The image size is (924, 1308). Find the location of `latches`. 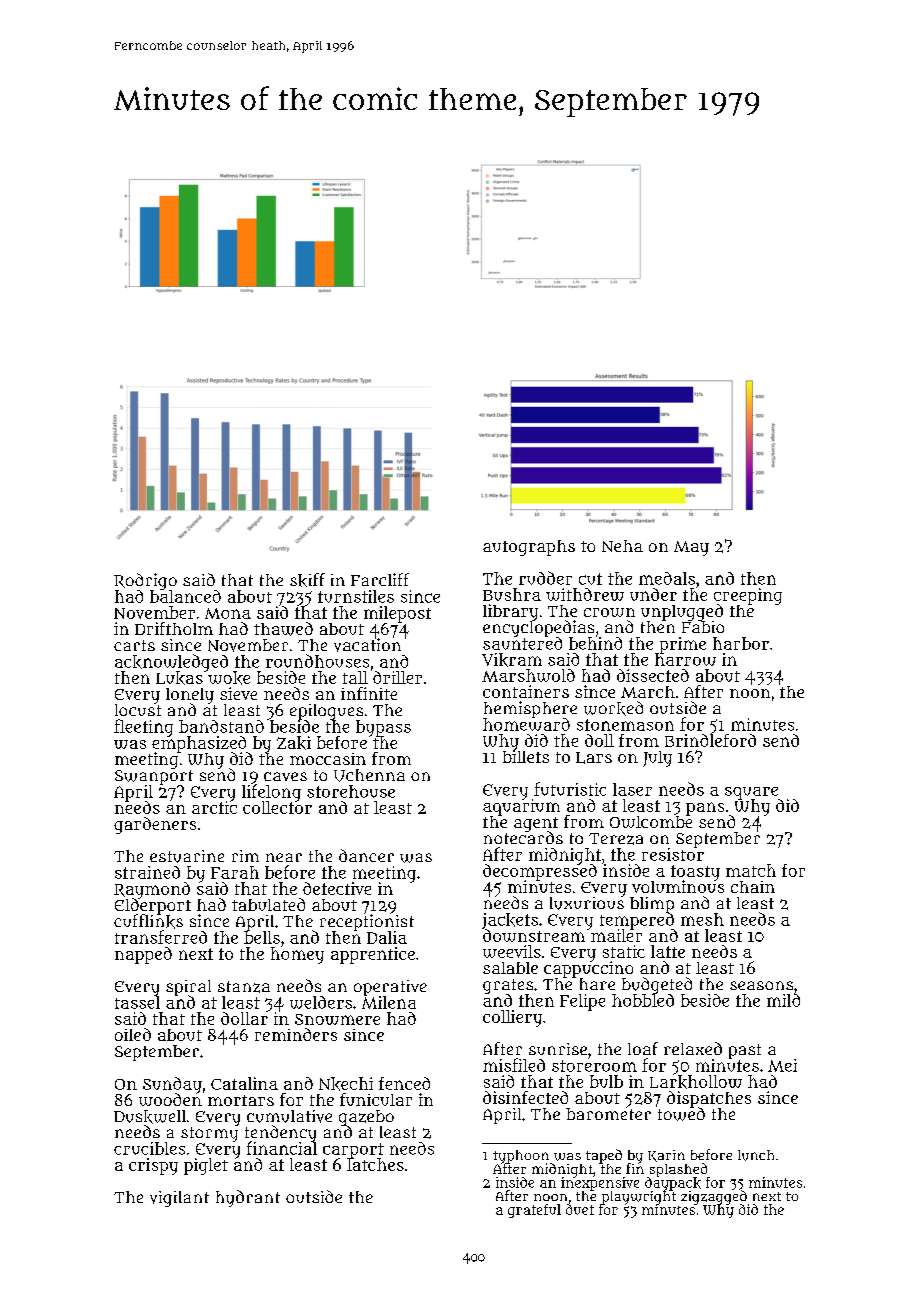

latches is located at coordinates (375, 1165).
